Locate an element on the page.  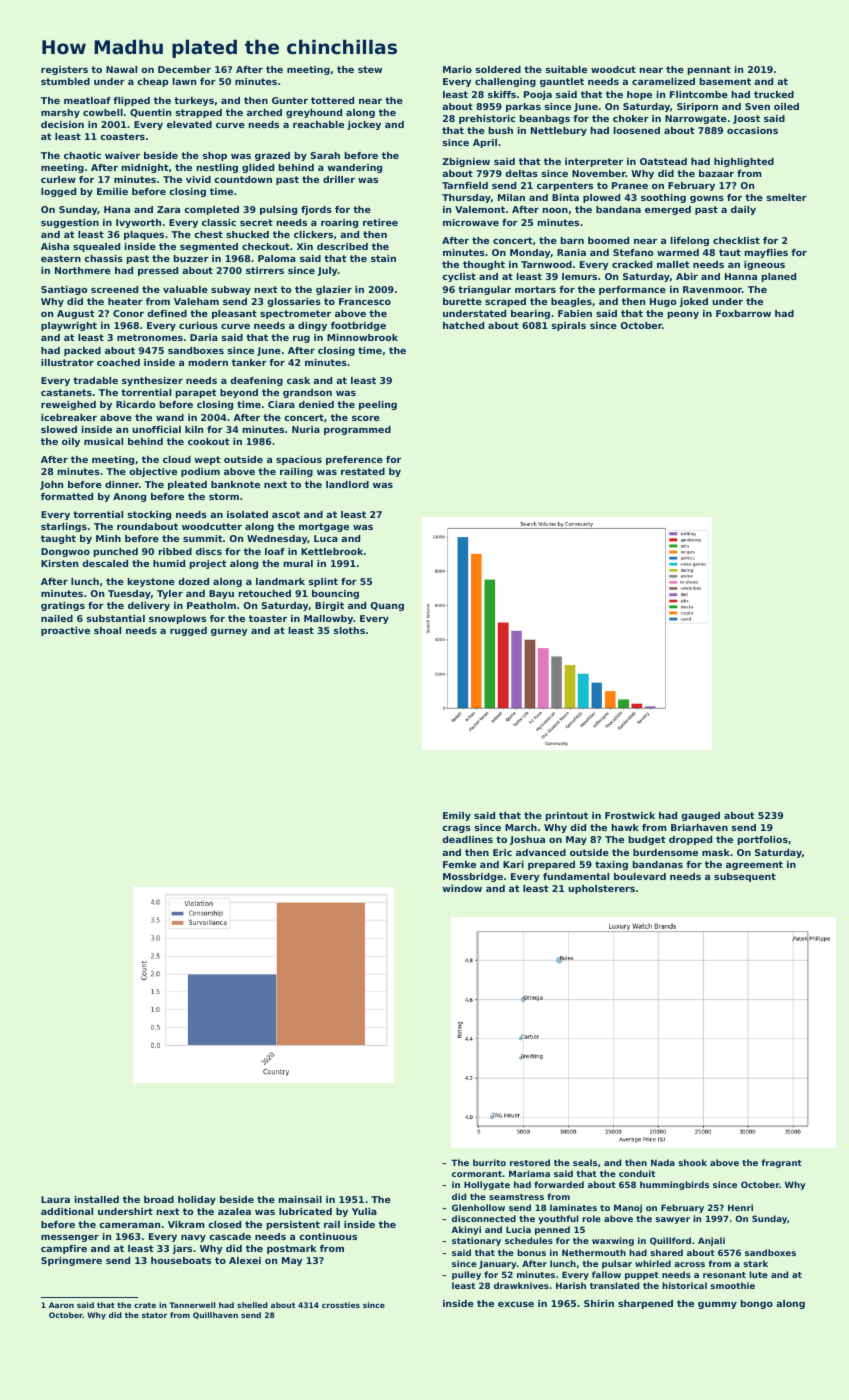
turkeys is located at coordinates (194, 101).
